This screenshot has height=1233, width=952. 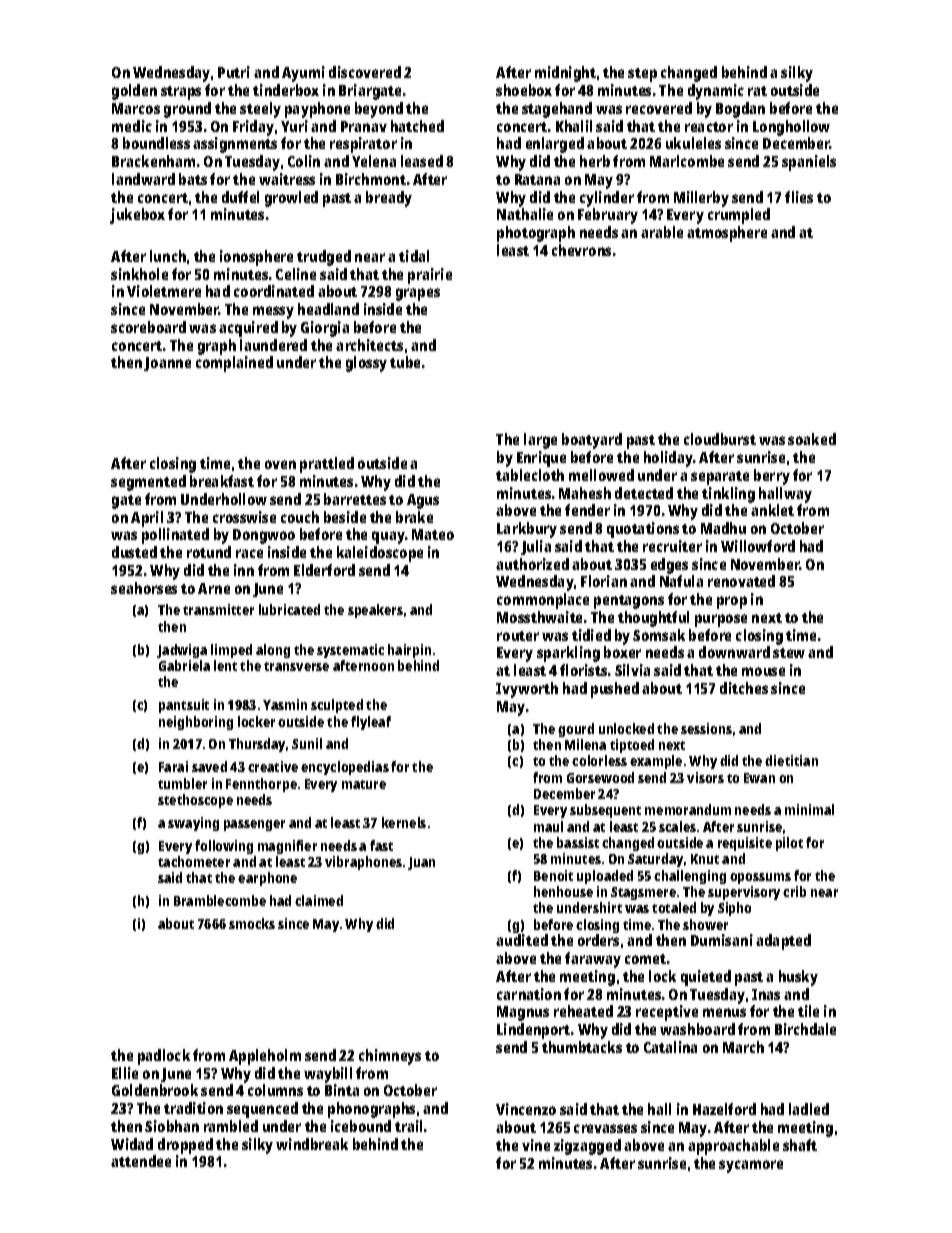 I want to click on shoebox, so click(x=524, y=90).
